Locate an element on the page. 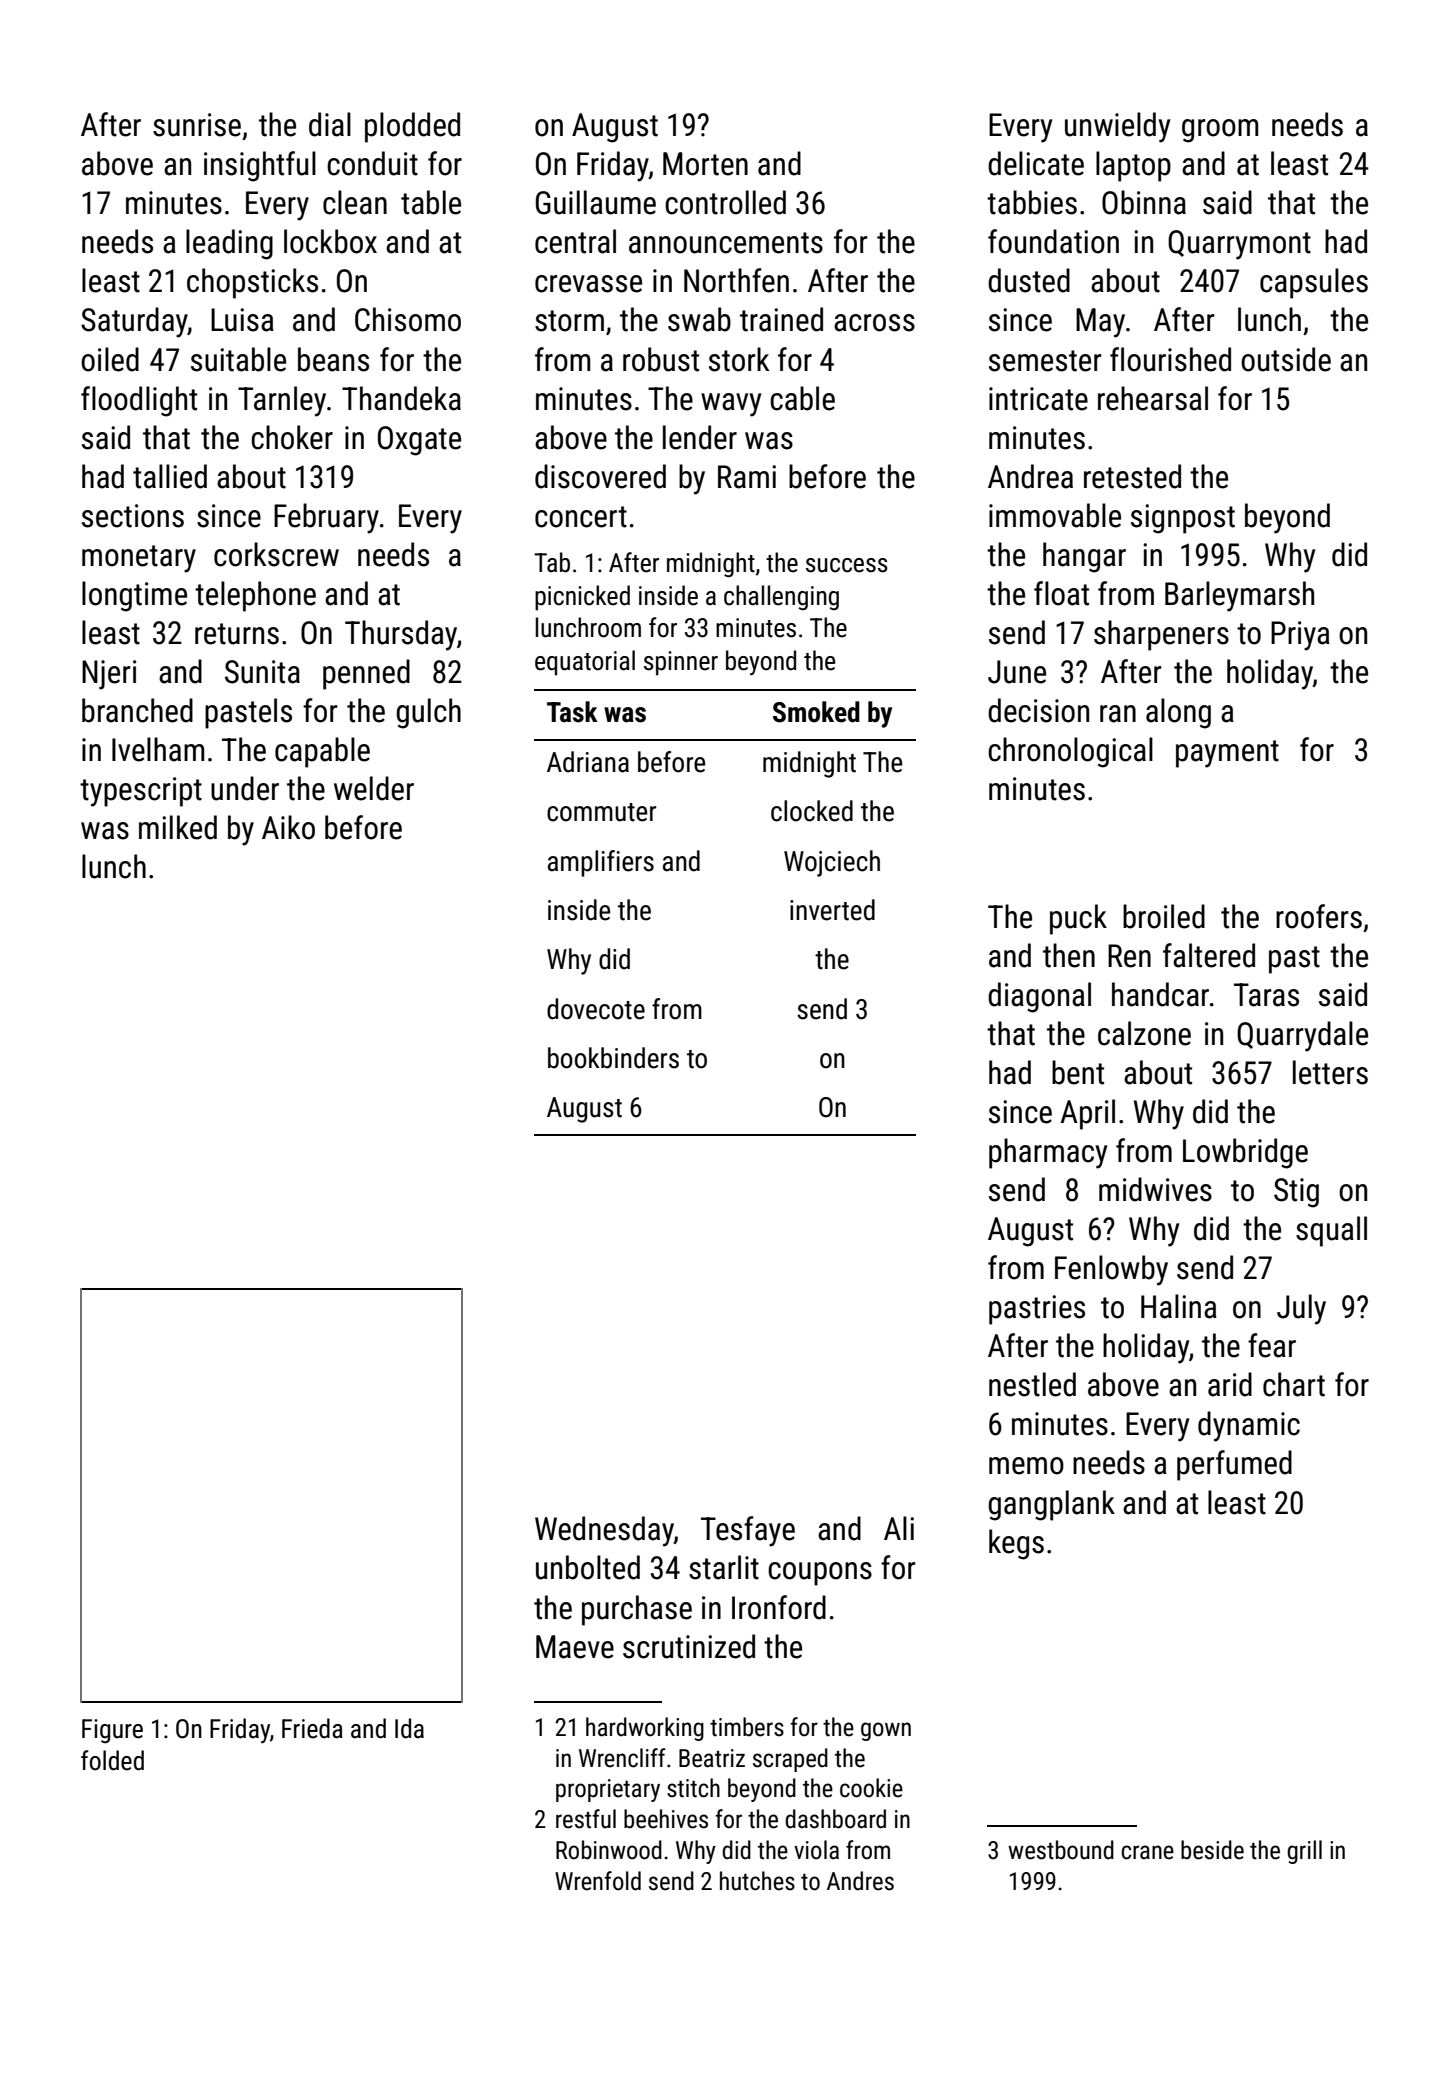 This image has width=1450, height=2100. Adriana is located at coordinates (588, 762).
